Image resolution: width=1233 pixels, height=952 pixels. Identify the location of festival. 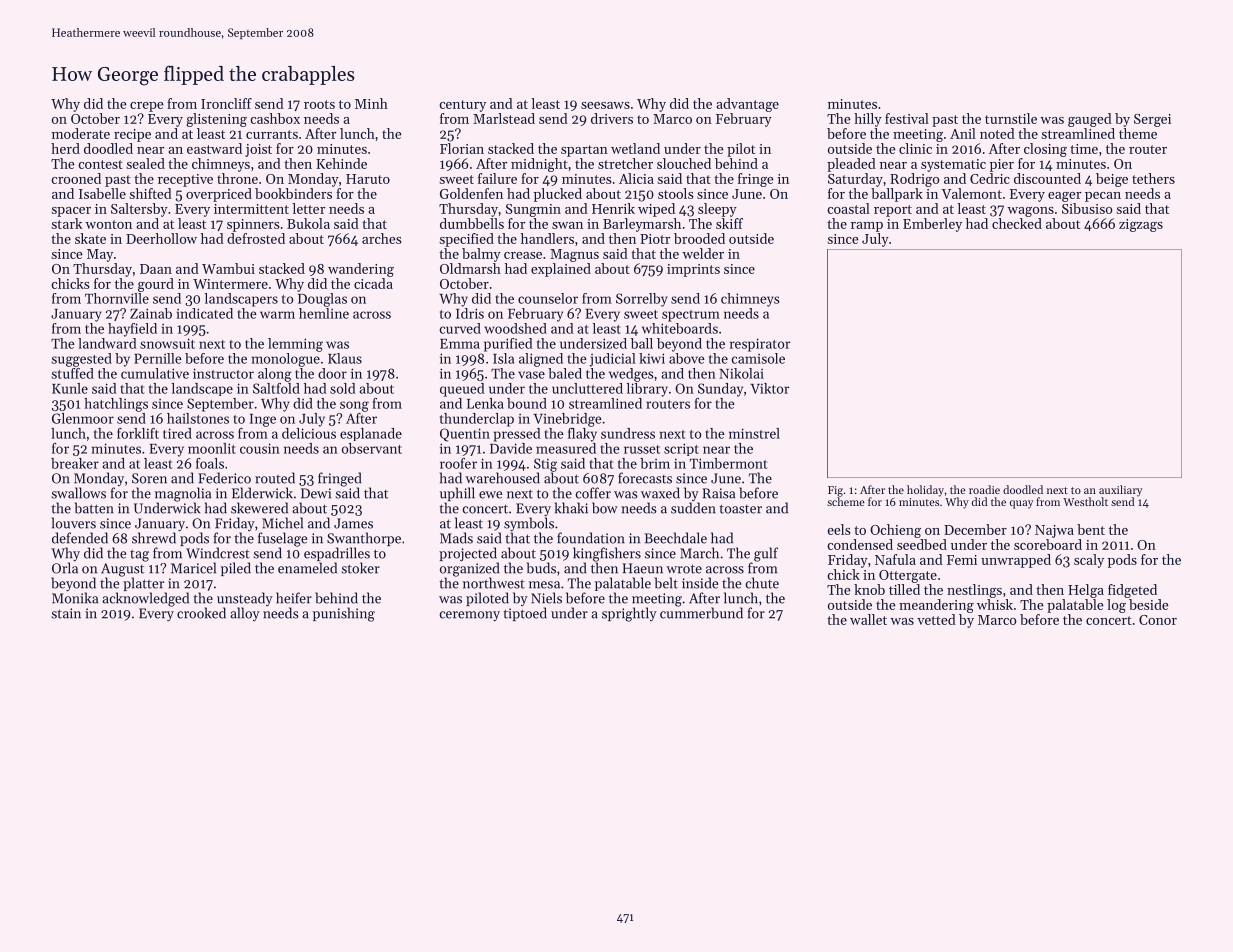
(907, 118).
